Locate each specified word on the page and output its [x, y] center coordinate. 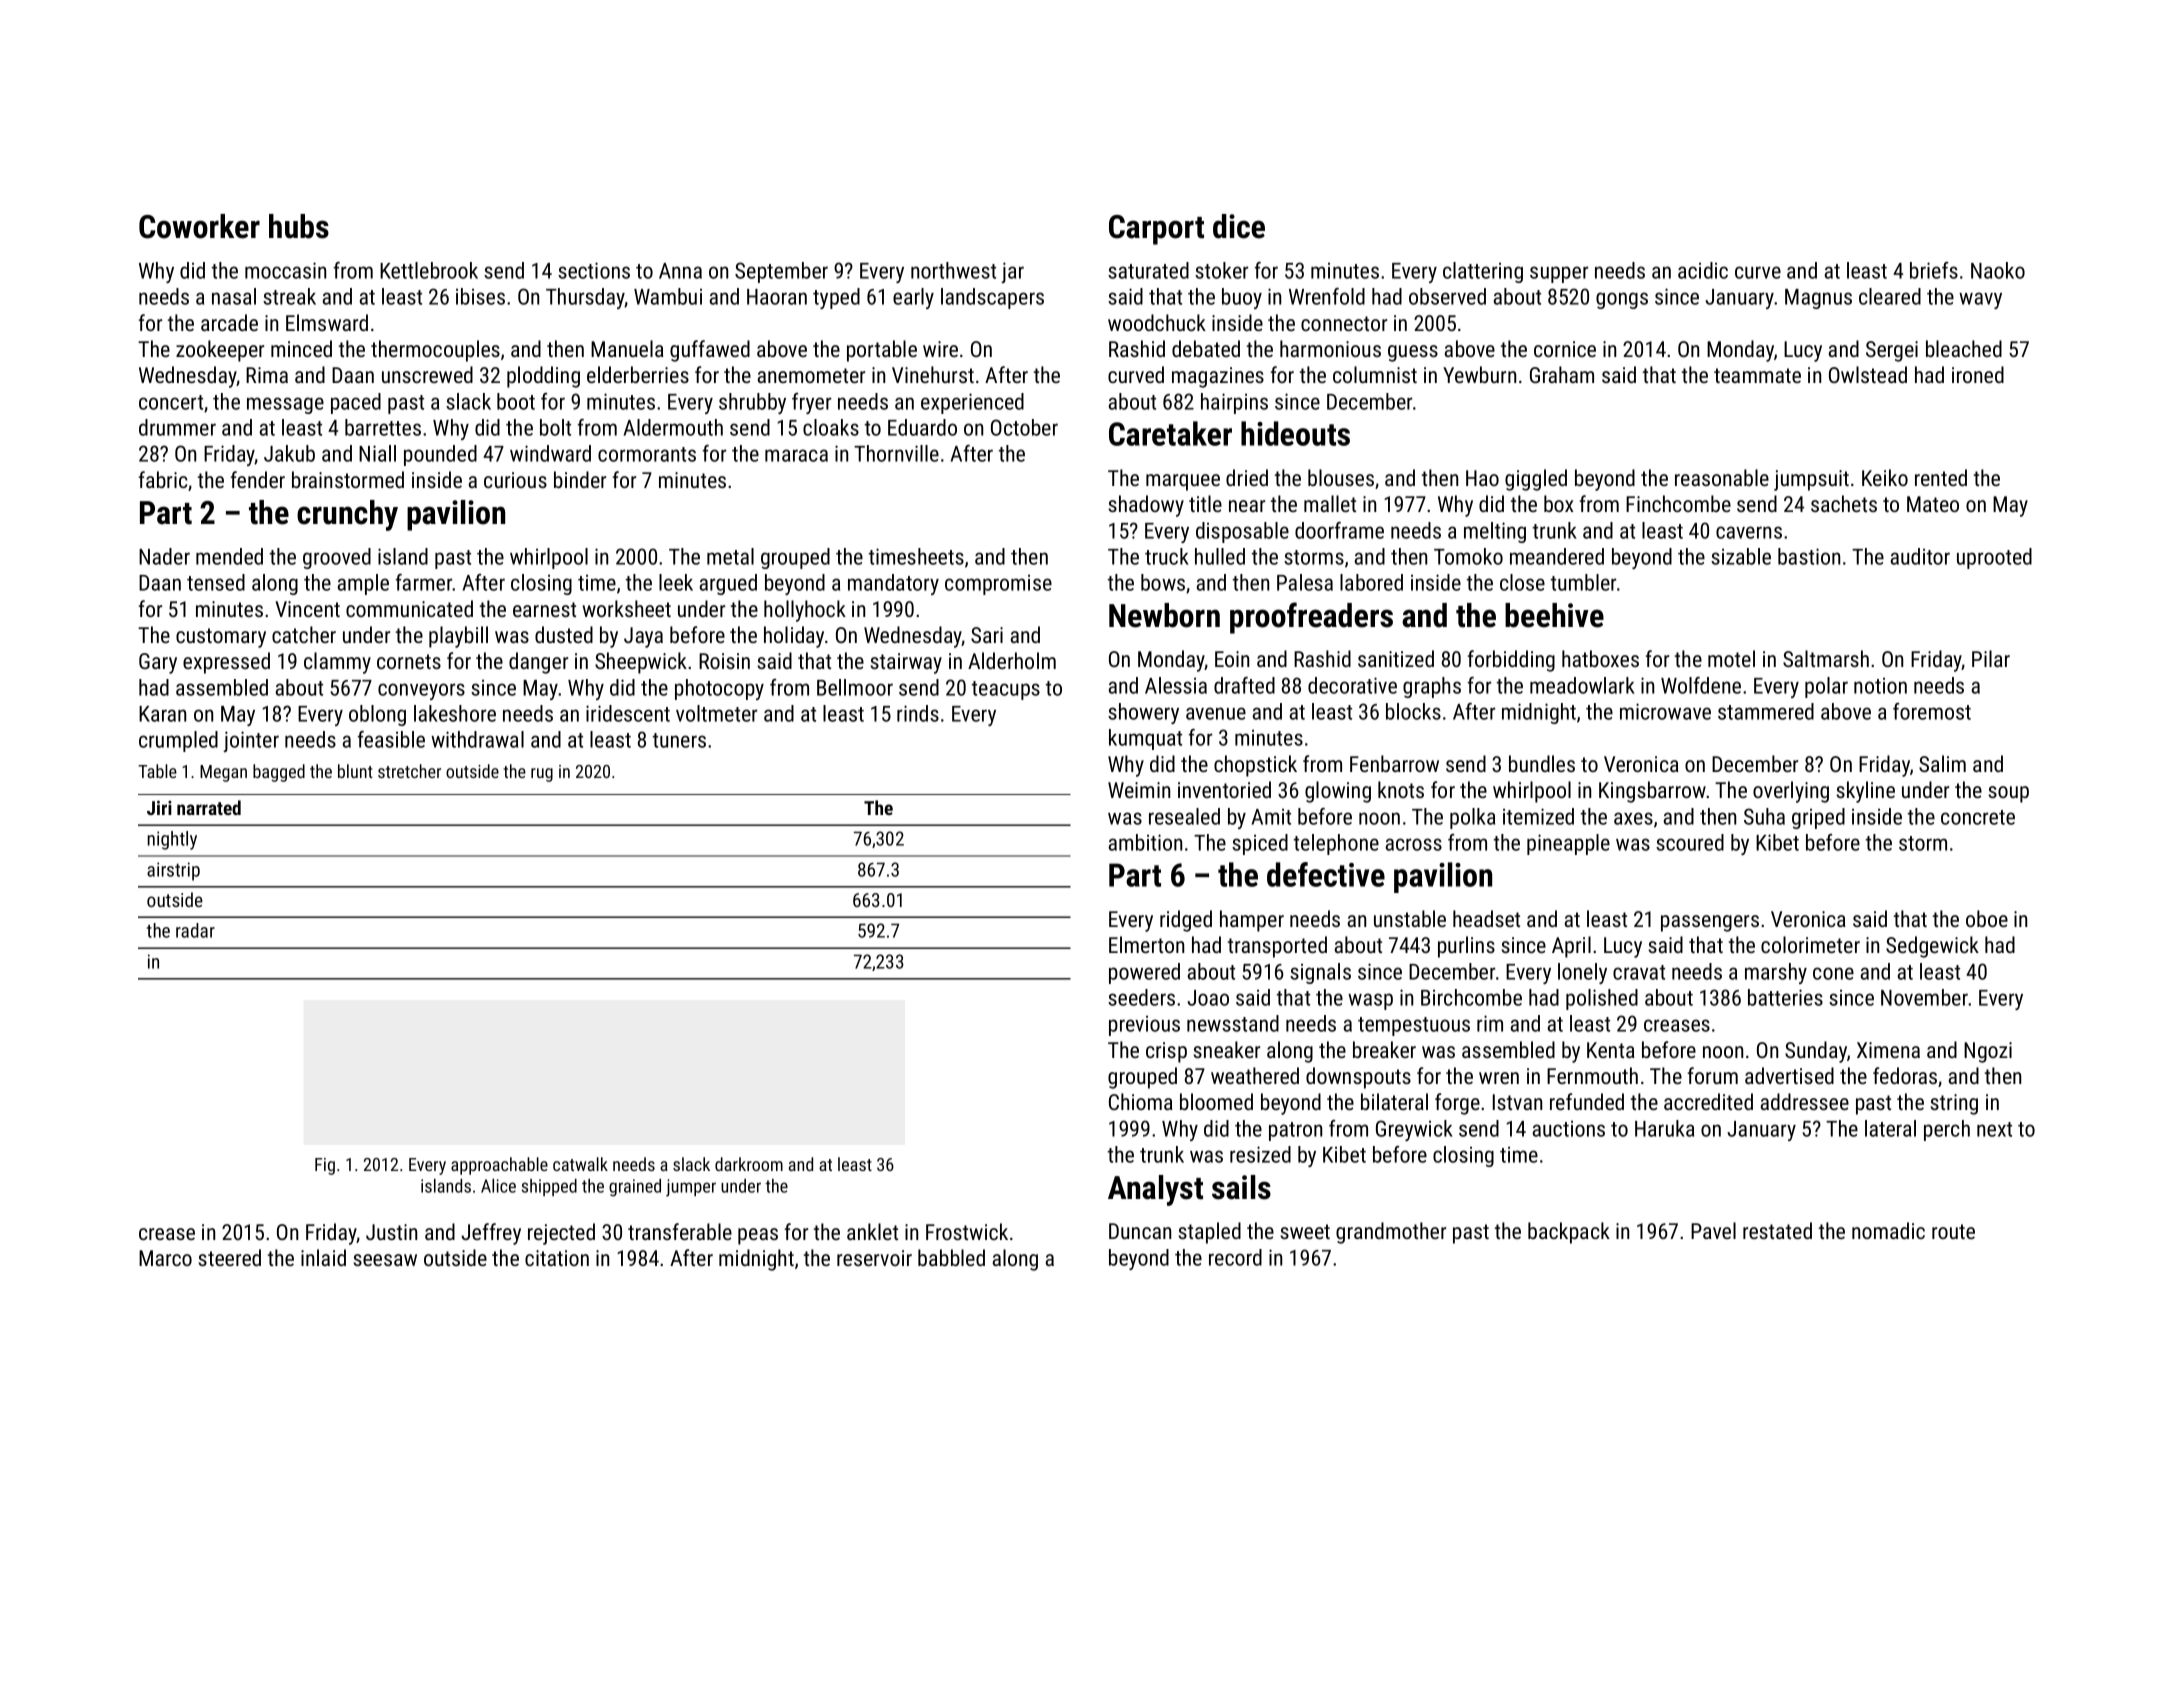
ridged [1186, 921]
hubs [299, 226]
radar [195, 930]
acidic [1703, 270]
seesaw [385, 1260]
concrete [1978, 817]
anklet [872, 1231]
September [781, 272]
